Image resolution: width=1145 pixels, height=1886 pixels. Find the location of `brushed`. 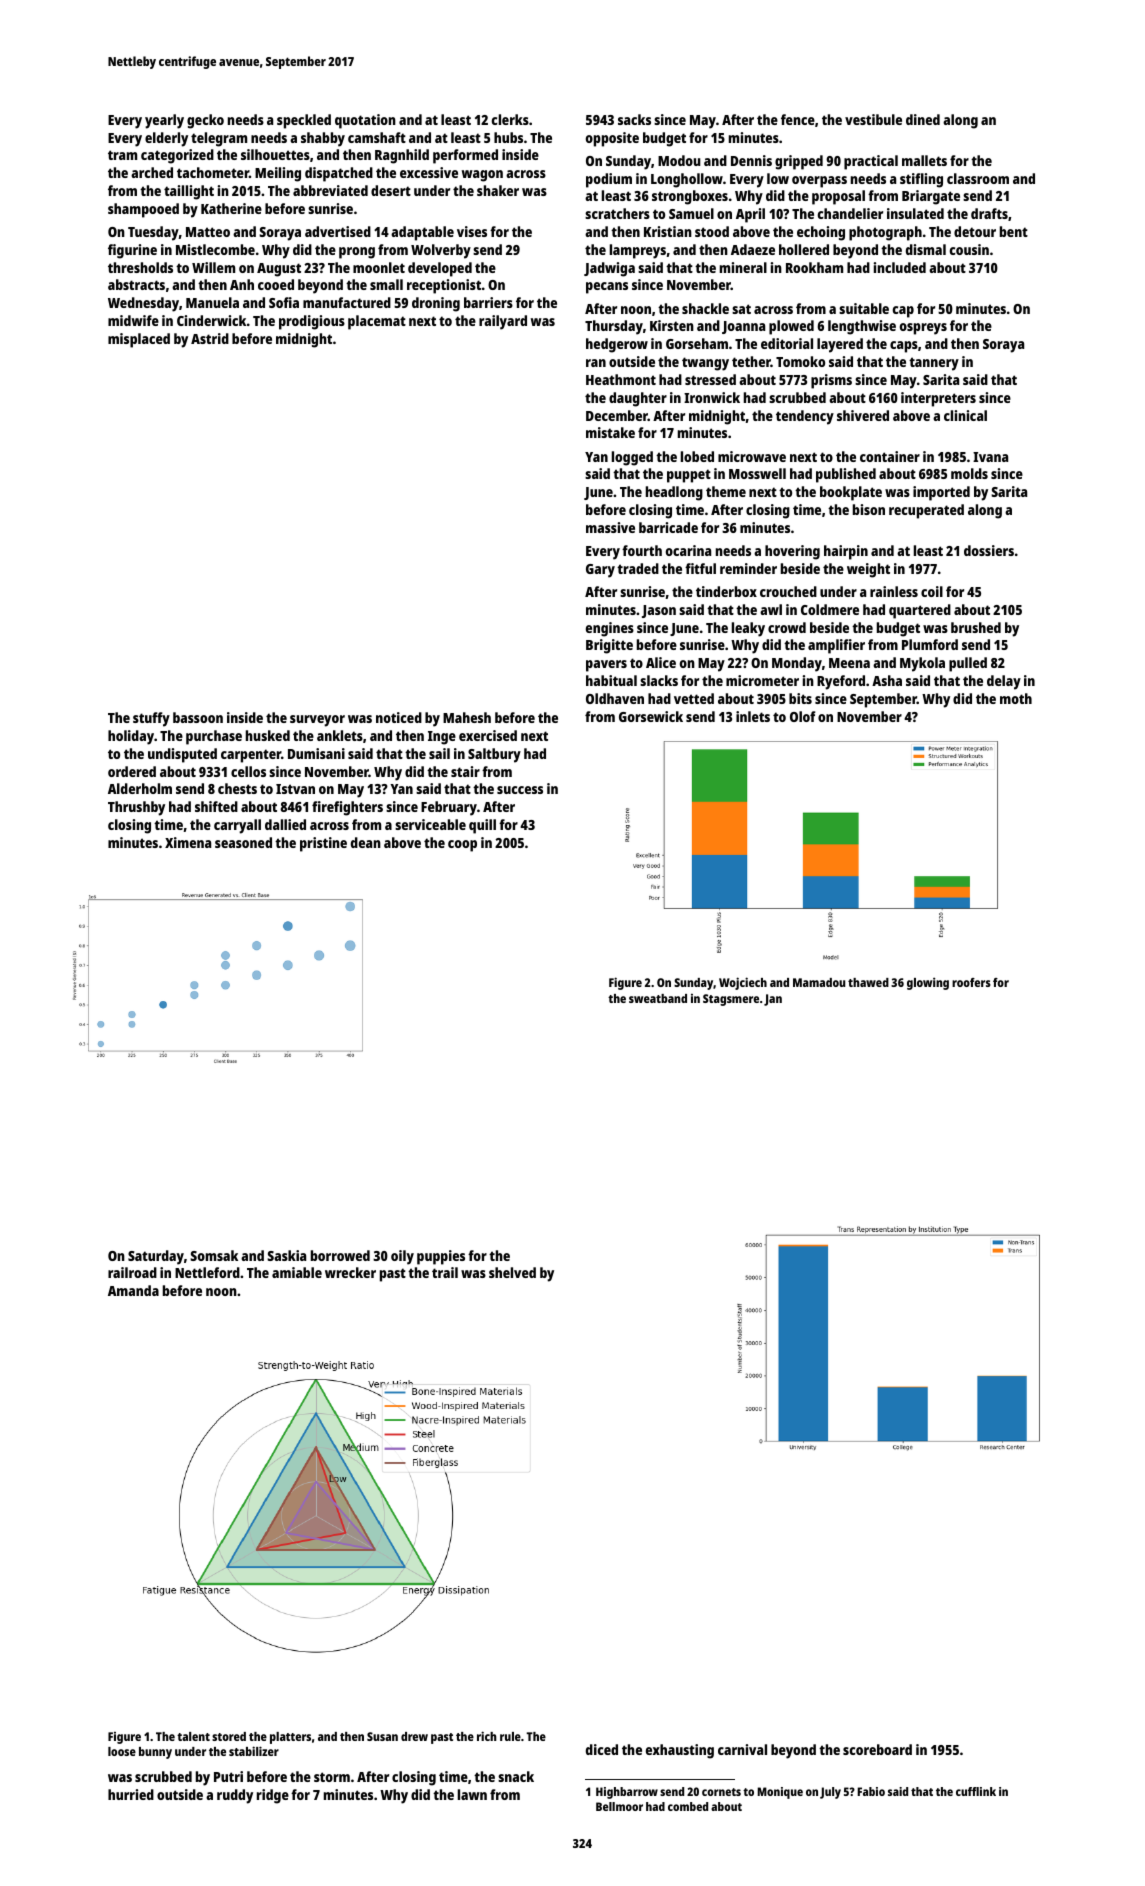

brushed is located at coordinates (976, 627).
